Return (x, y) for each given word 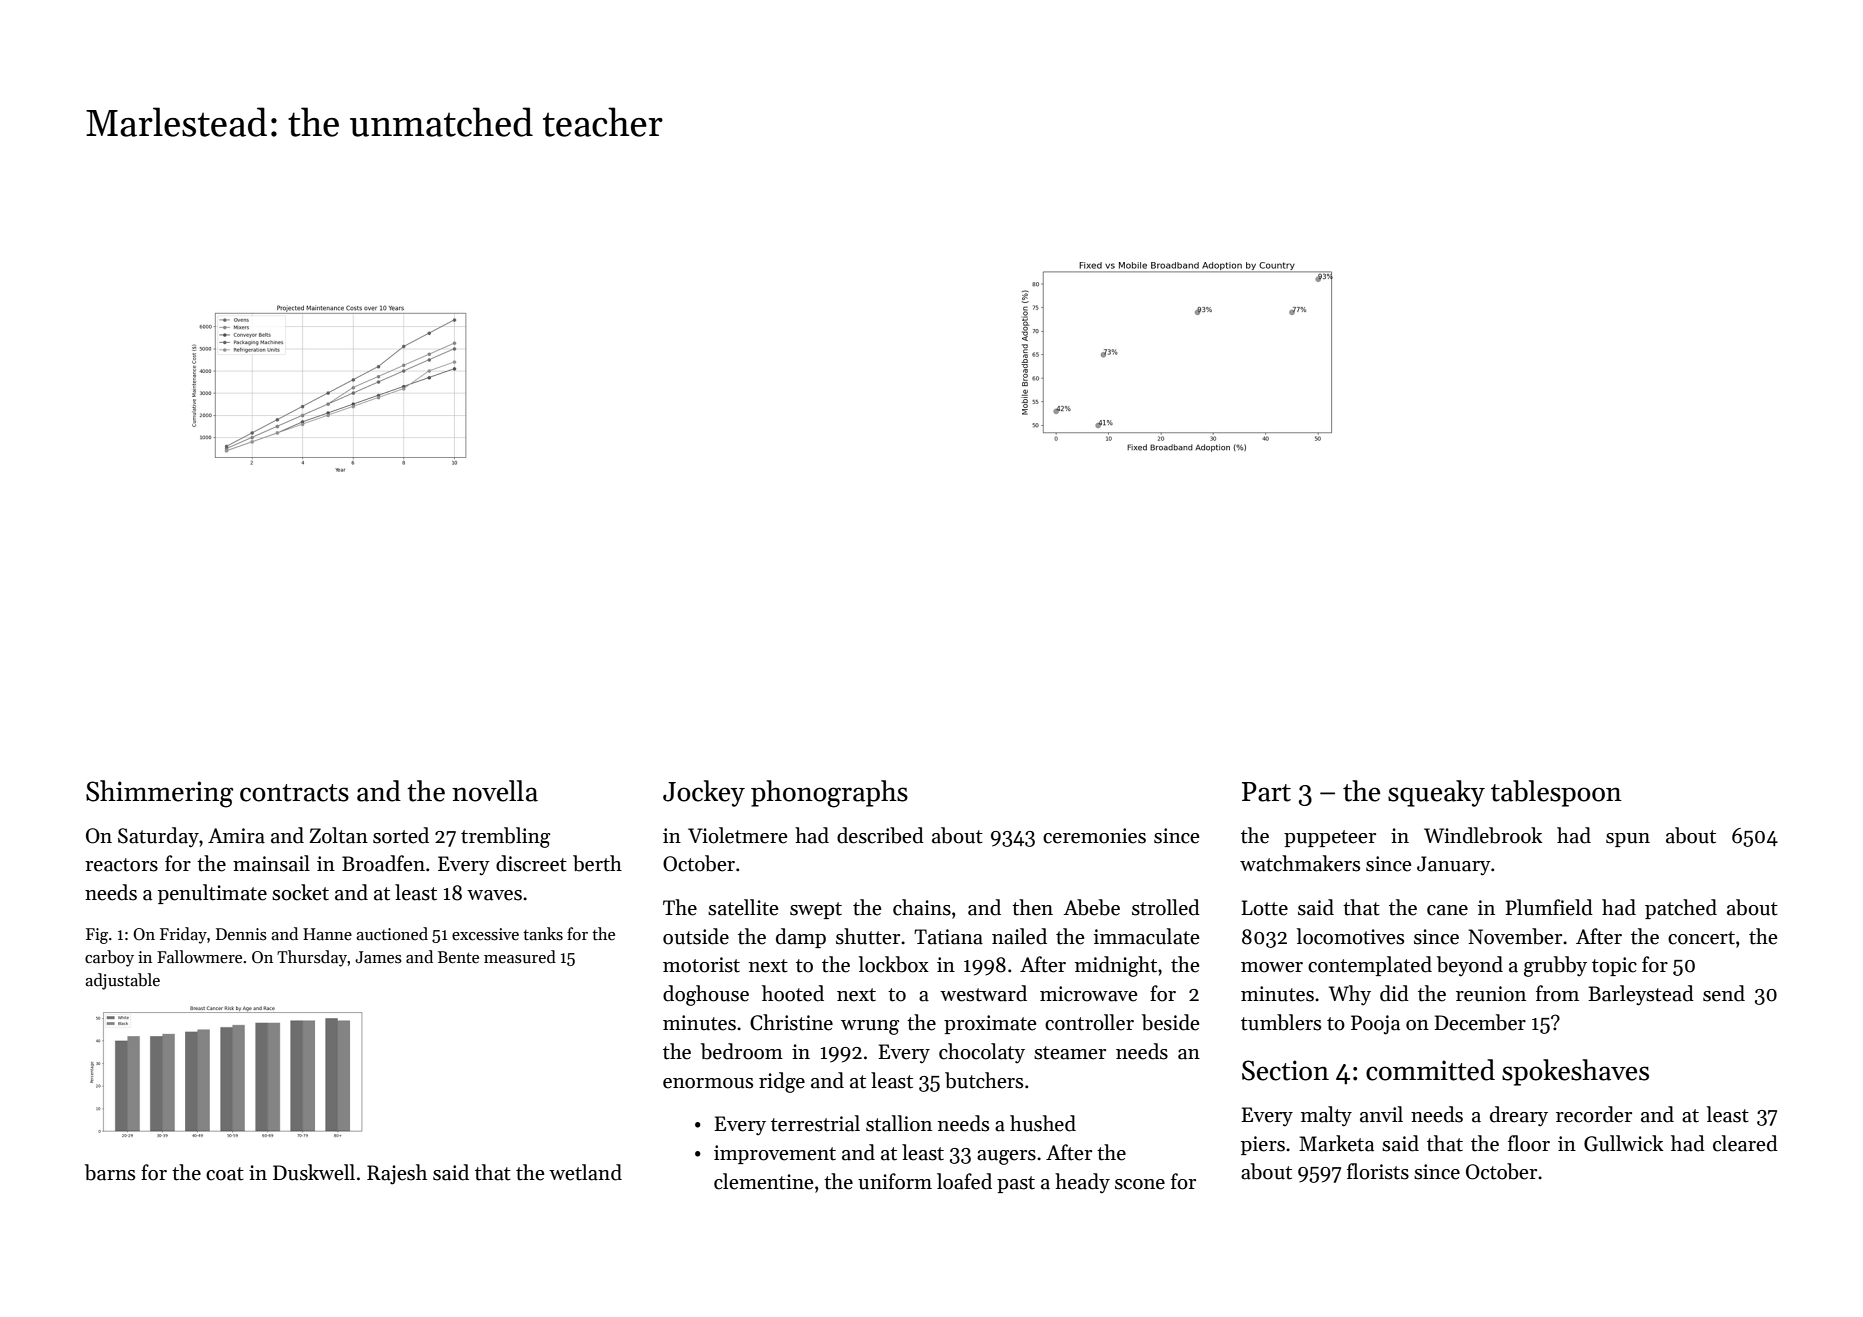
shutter (868, 936)
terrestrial (815, 1123)
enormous (708, 1083)
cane (1447, 910)
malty (1326, 1116)
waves (494, 895)
